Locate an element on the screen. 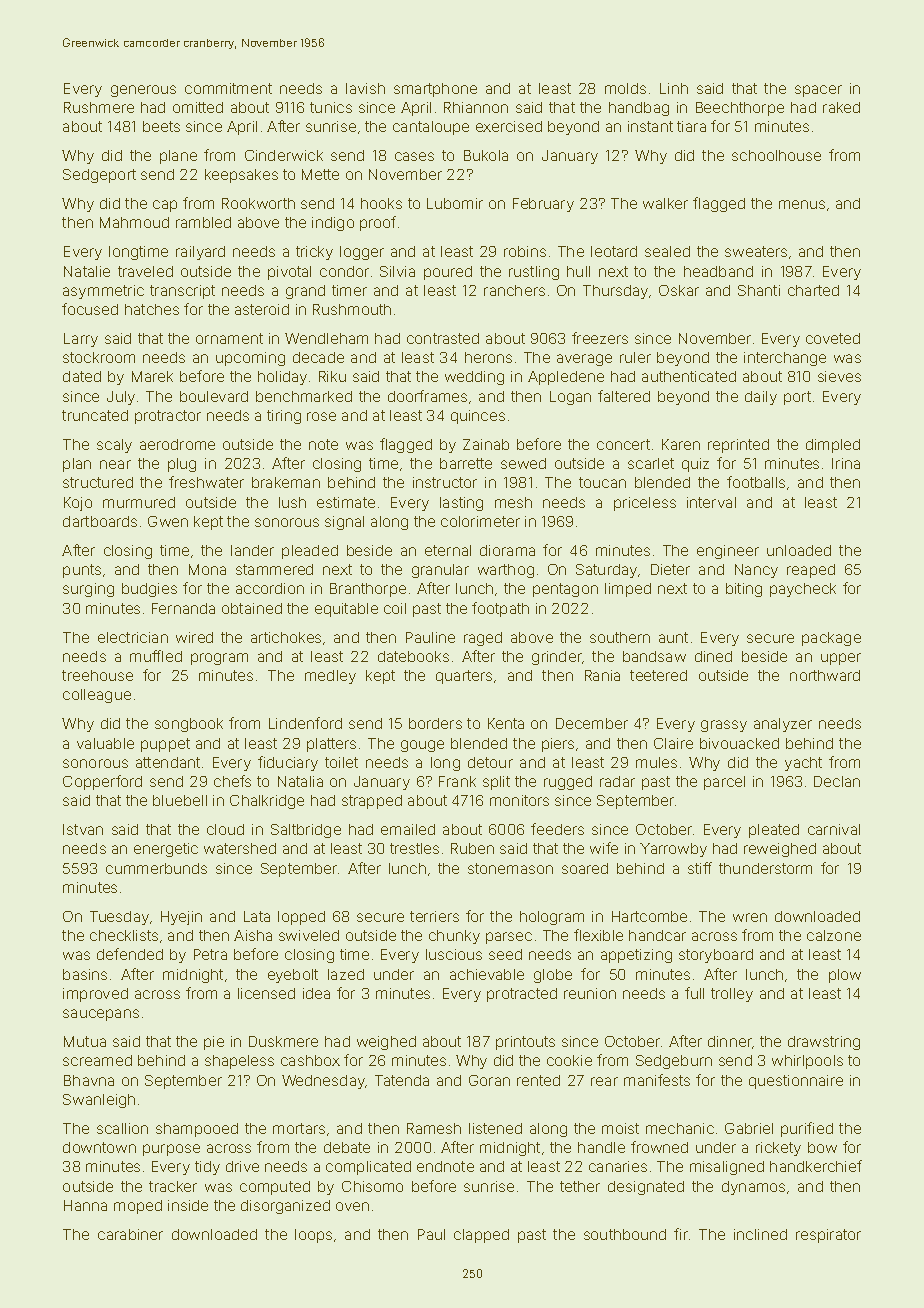  program is located at coordinates (219, 659).
